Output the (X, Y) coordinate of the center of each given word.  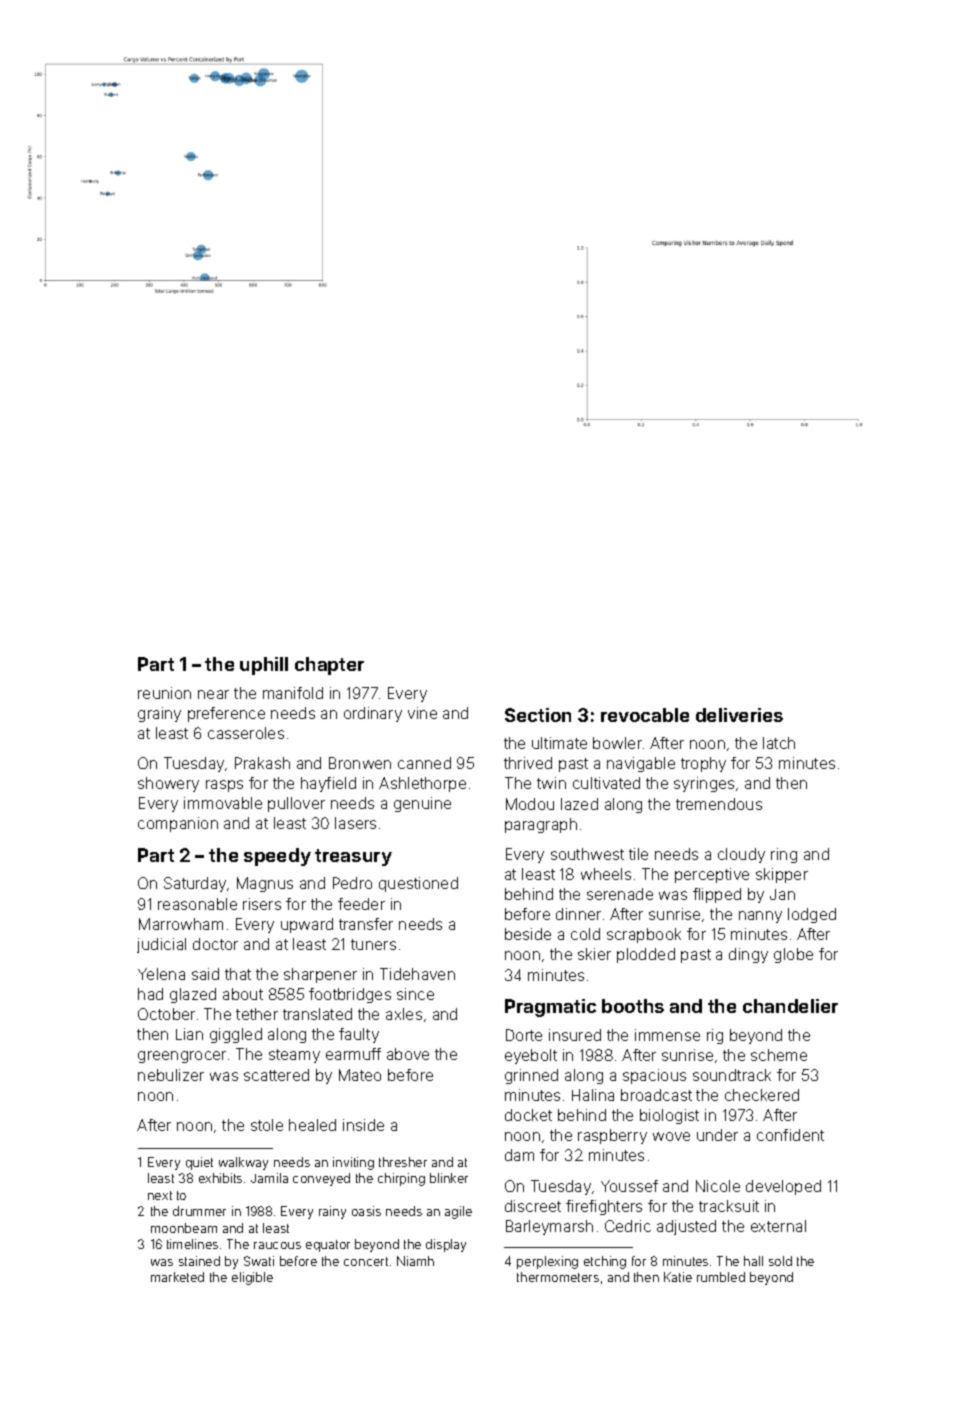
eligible (252, 1278)
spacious (654, 1076)
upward (307, 925)
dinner (578, 914)
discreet (533, 1206)
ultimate (559, 743)
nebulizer (171, 1075)
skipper (782, 875)
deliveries (739, 715)
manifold (293, 693)
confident (790, 1135)
